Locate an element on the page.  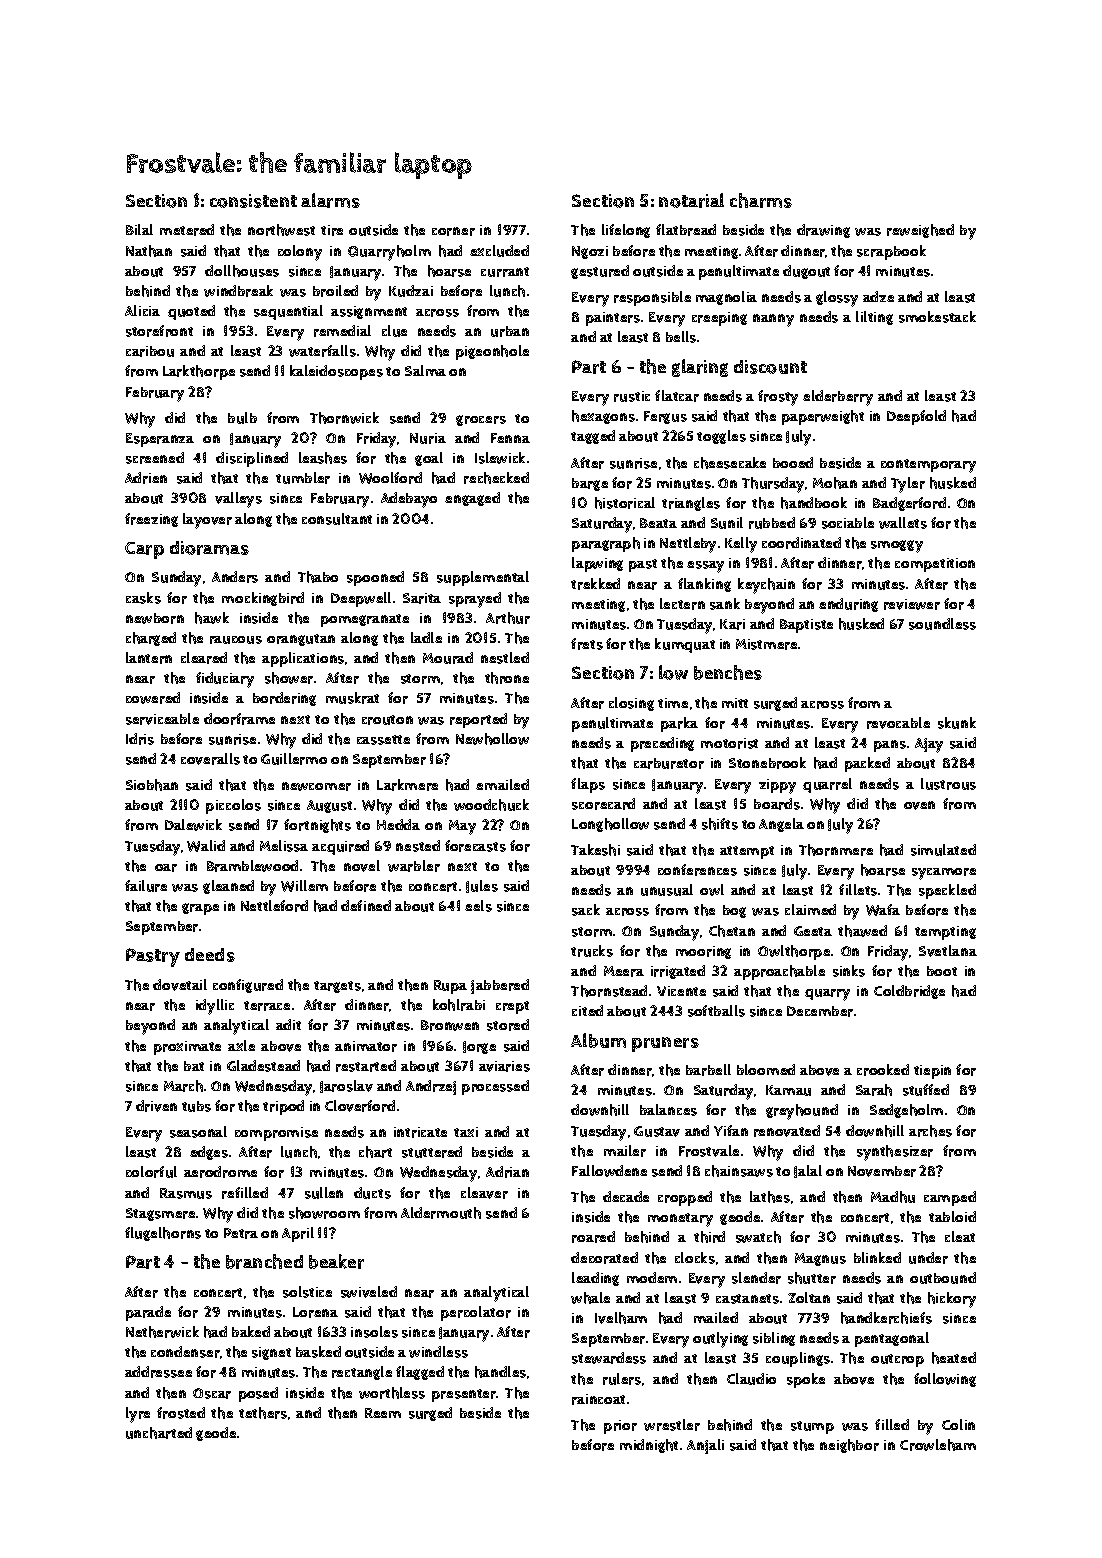
Thornmere is located at coordinates (836, 850).
